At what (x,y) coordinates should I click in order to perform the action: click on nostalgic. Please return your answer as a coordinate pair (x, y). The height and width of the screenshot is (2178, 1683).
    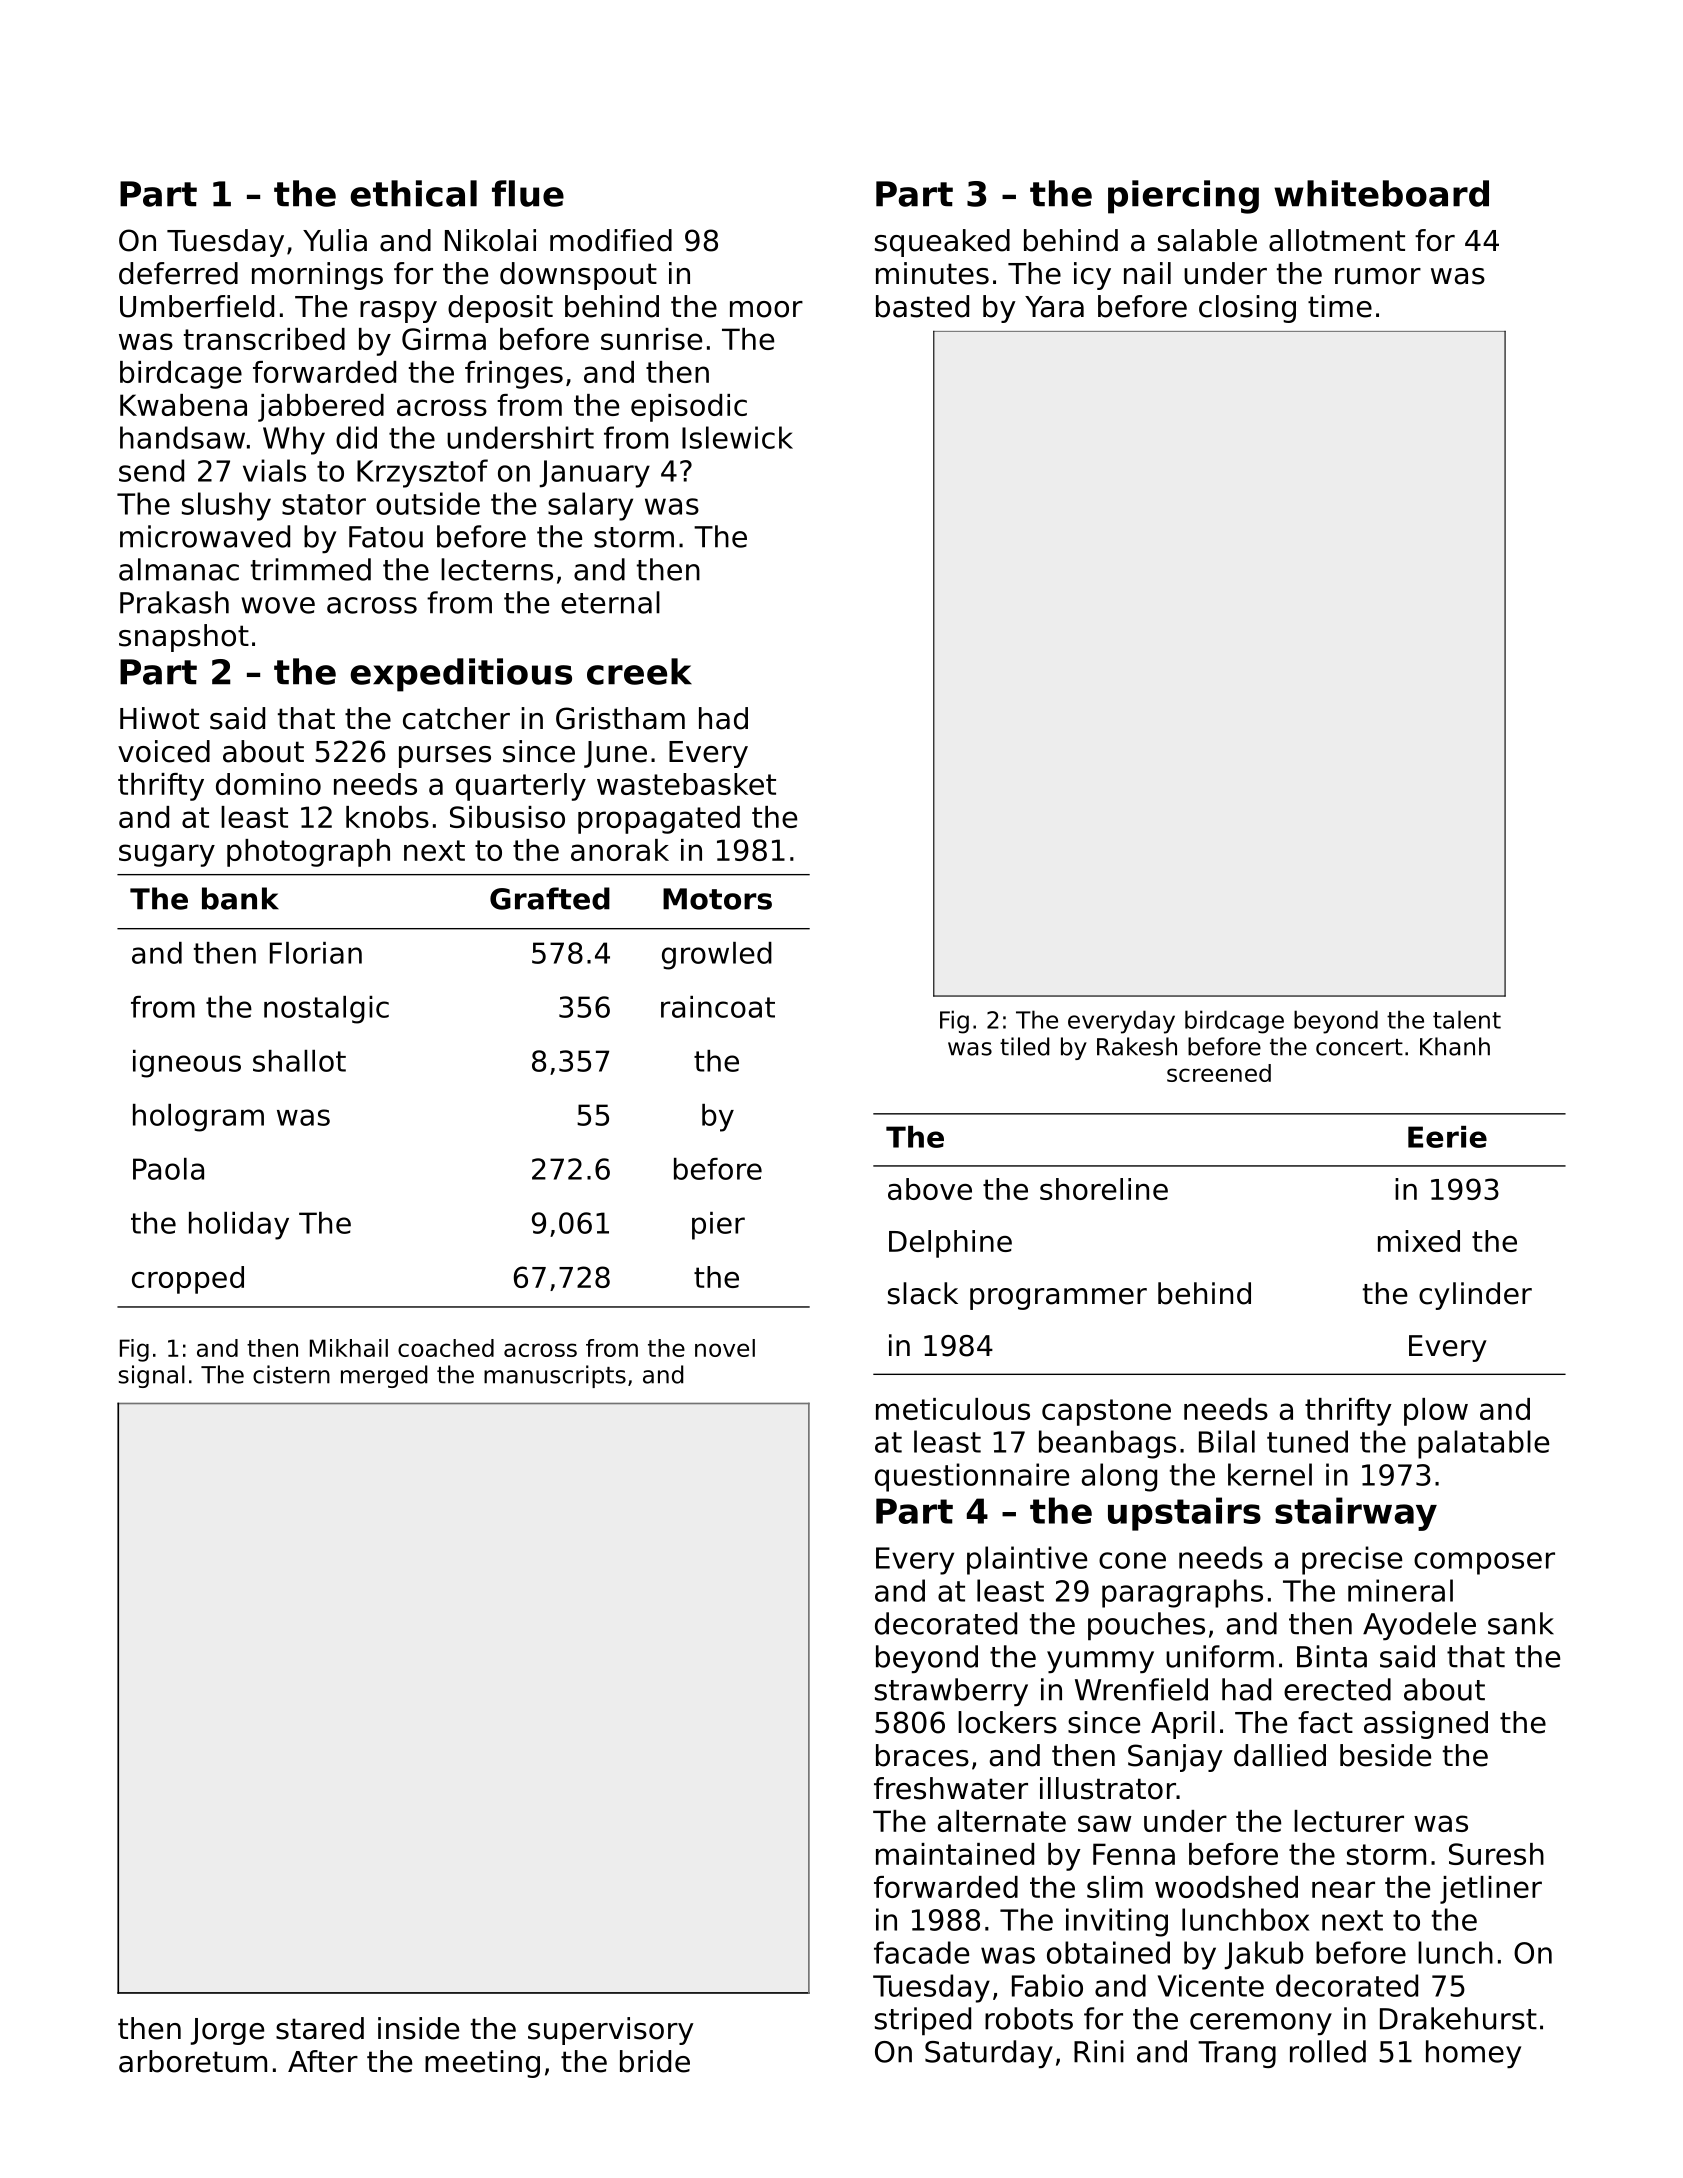
    Looking at the image, I should click on (326, 1010).
